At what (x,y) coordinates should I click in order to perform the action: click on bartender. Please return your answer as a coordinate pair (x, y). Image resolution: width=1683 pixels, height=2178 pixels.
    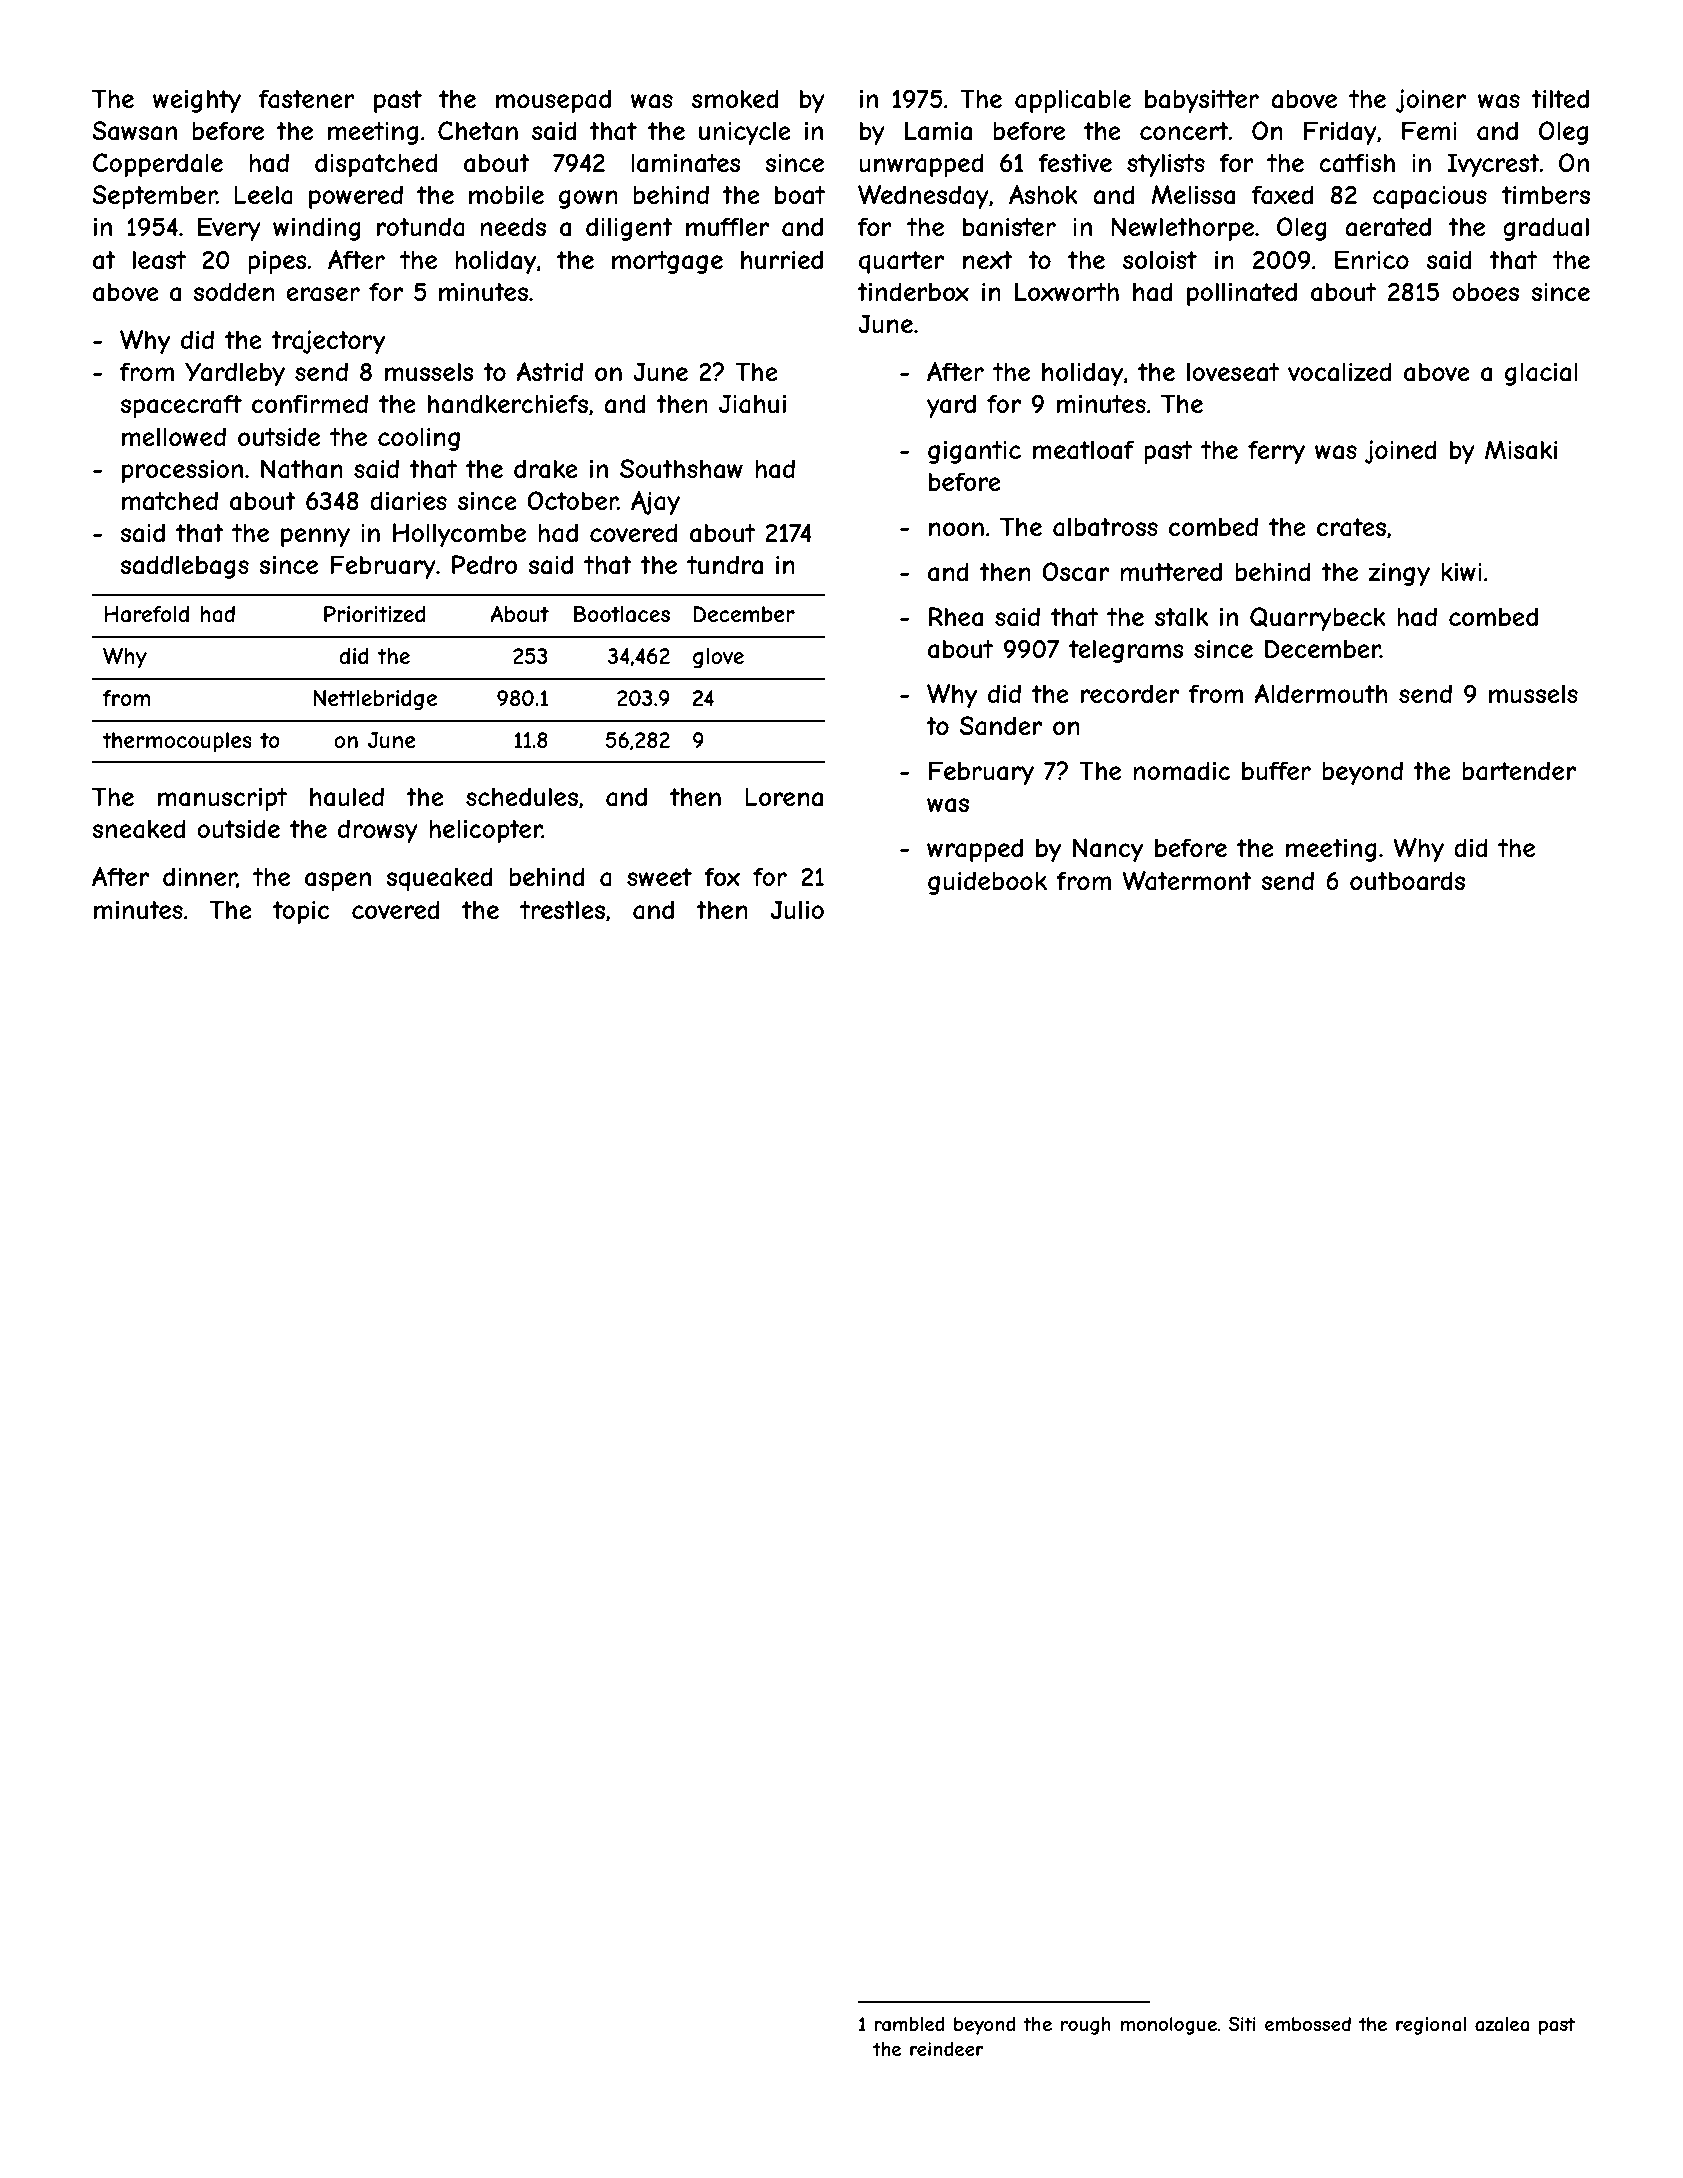
    Looking at the image, I should click on (1519, 771).
